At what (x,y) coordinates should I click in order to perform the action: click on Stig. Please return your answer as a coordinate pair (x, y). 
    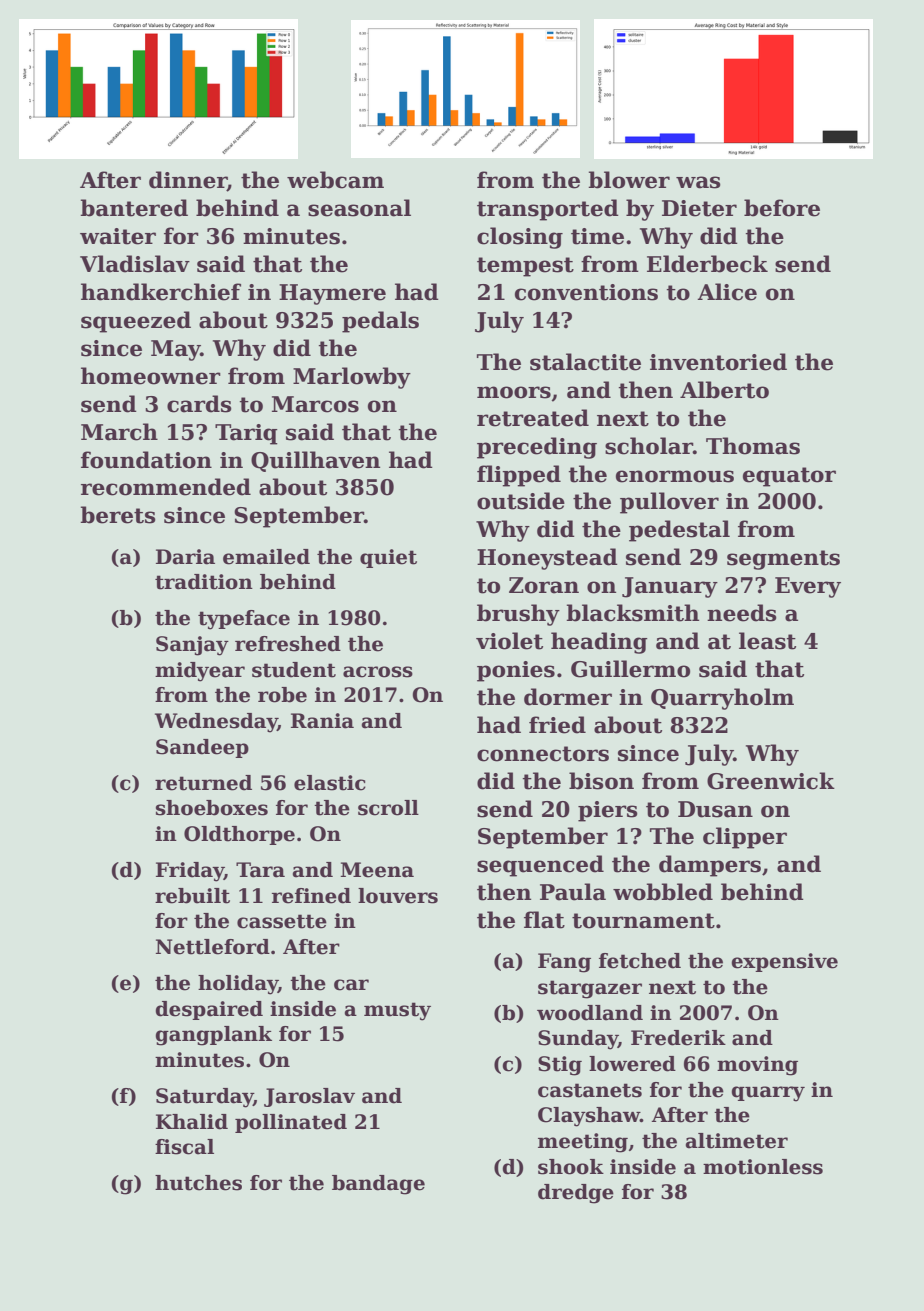
    Looking at the image, I should click on (560, 1066).
